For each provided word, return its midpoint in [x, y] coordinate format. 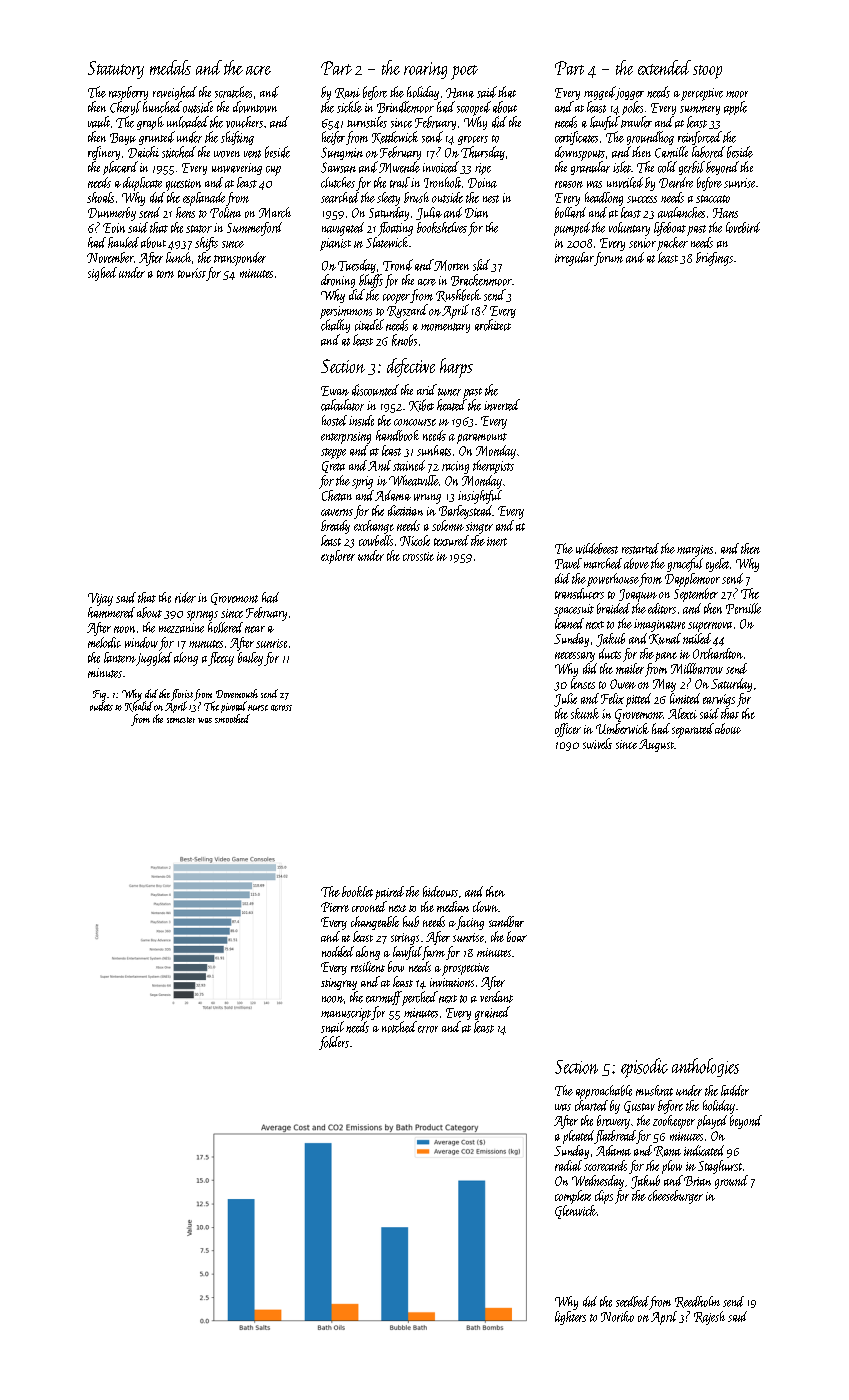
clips [604, 1197]
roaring [425, 70]
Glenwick [576, 1212]
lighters [570, 1318]
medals [170, 67]
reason [569, 184]
